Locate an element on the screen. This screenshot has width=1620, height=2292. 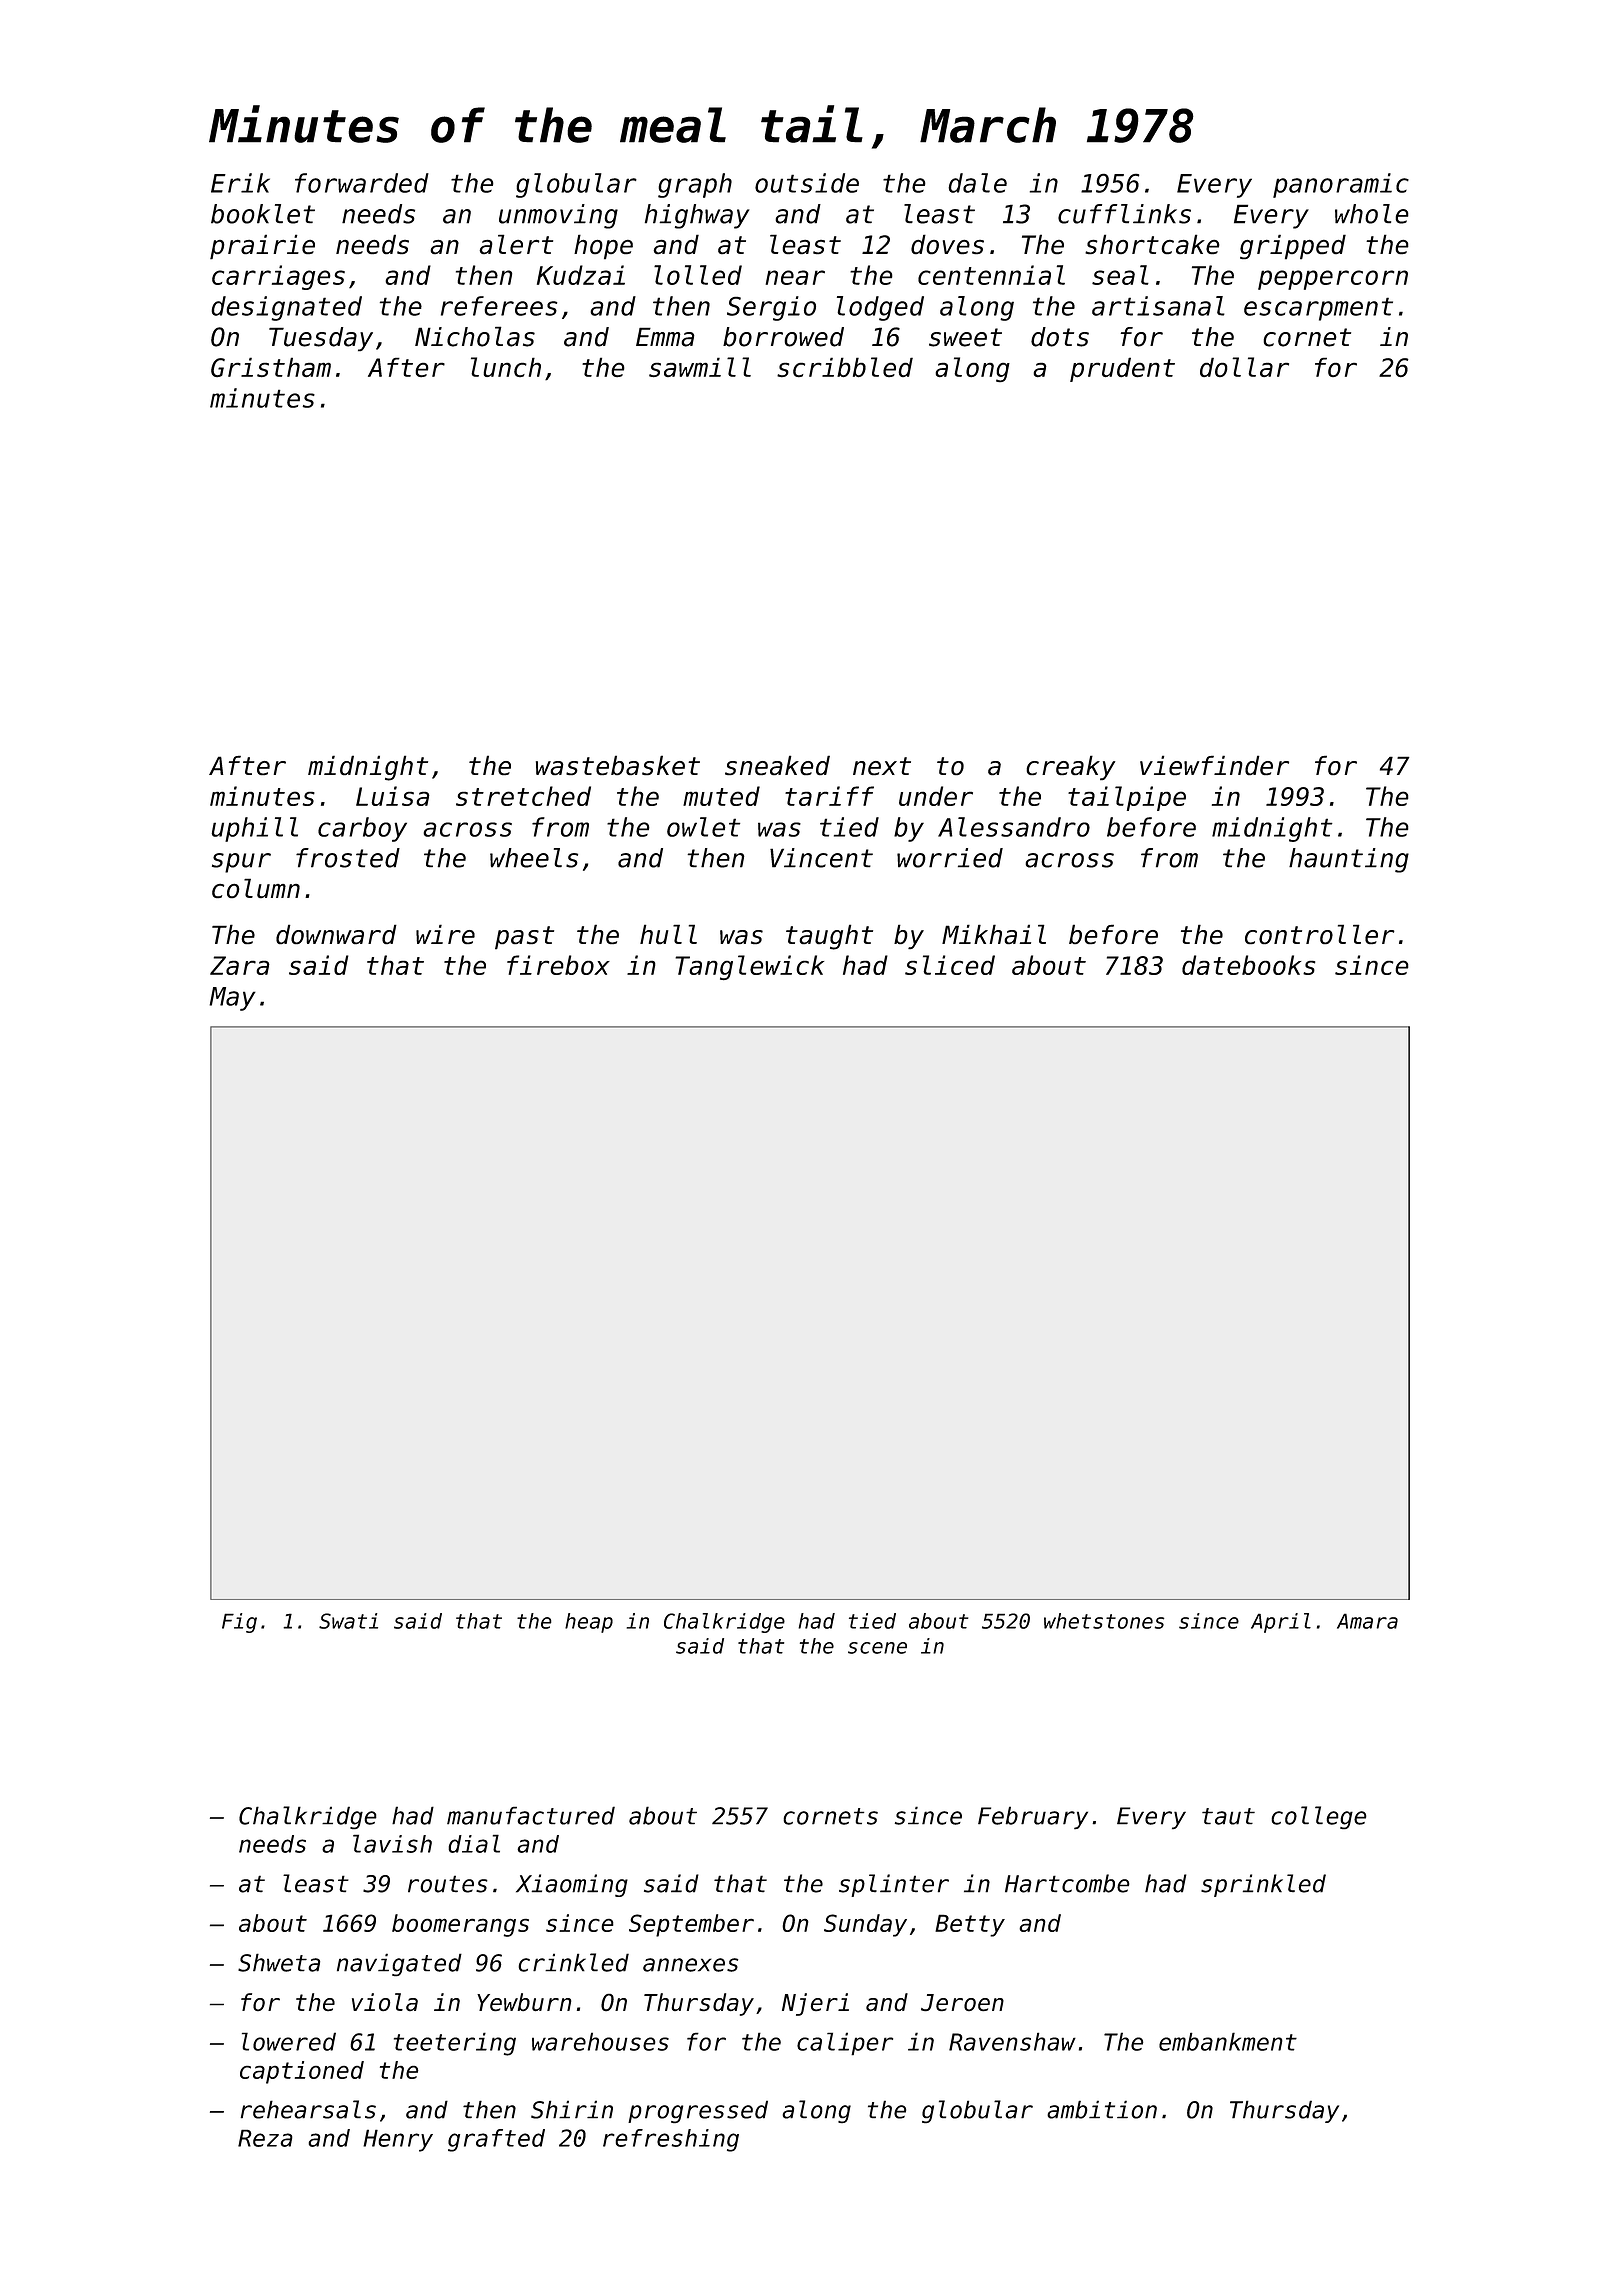
dale is located at coordinates (977, 183).
